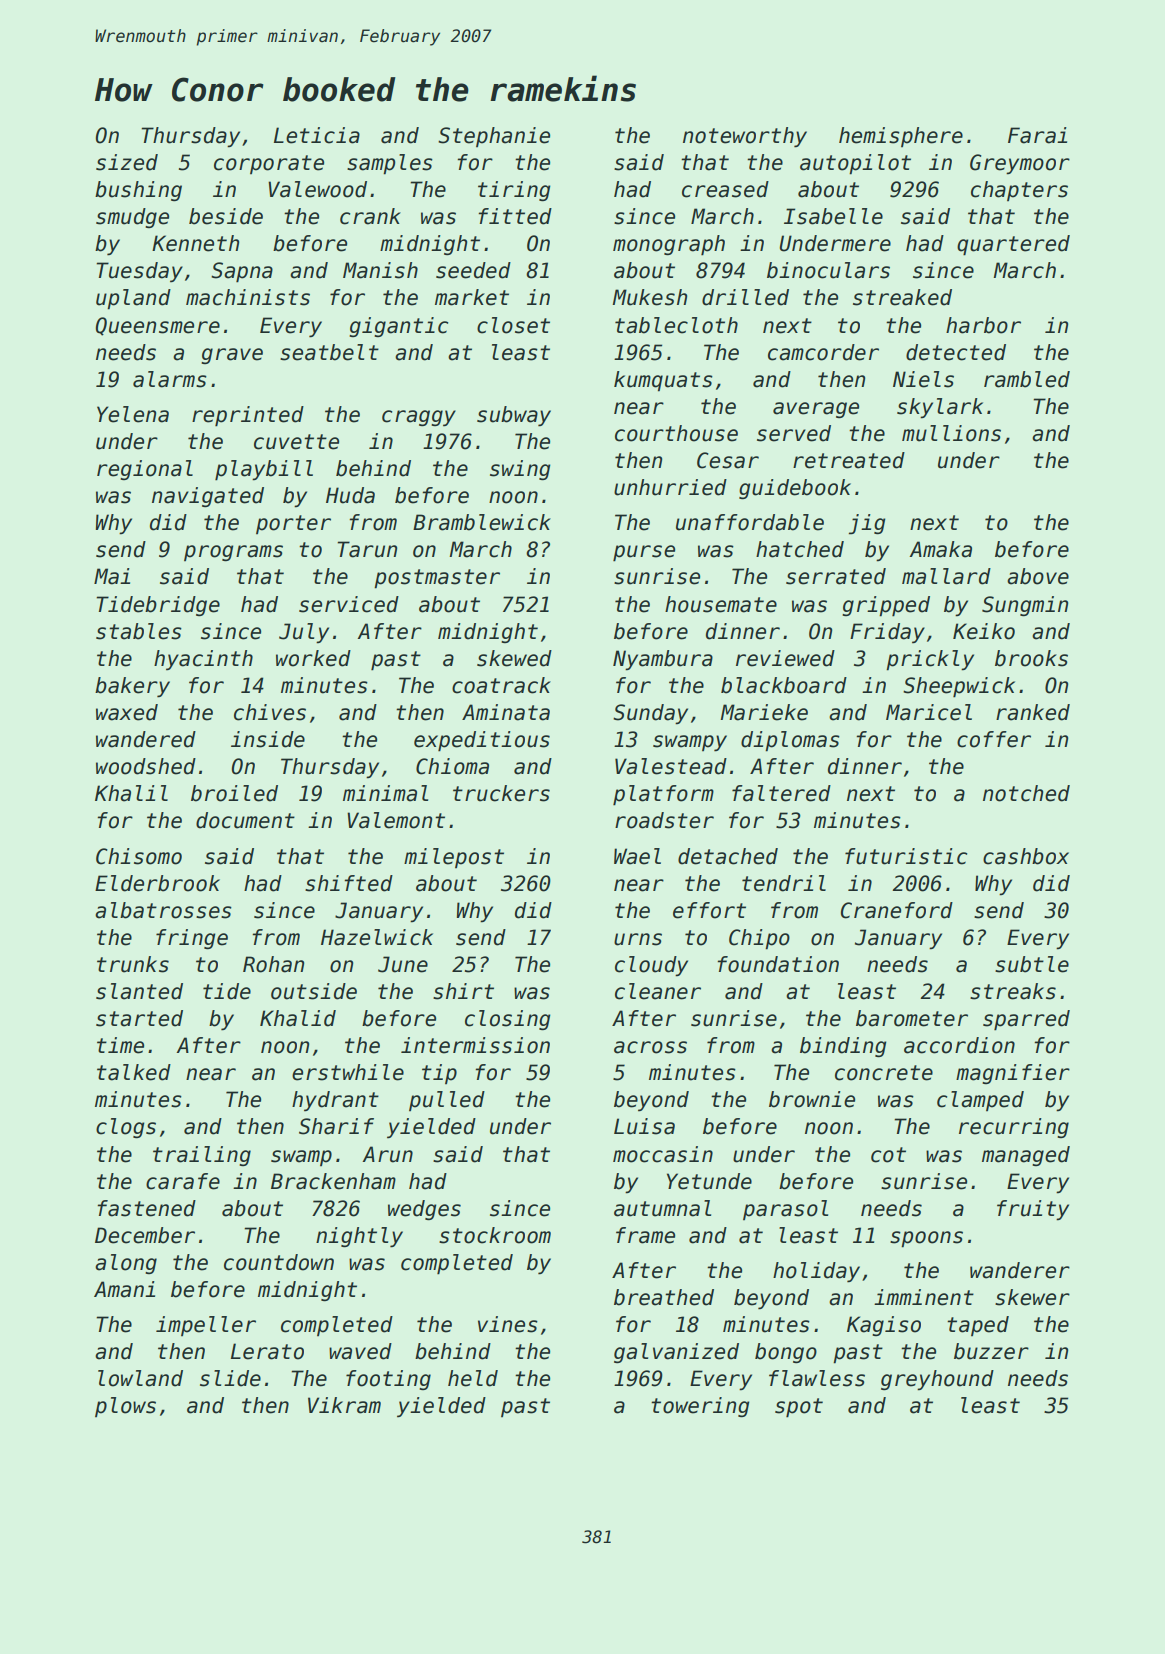  What do you see at coordinates (385, 793) in the screenshot?
I see `minimal` at bounding box center [385, 793].
